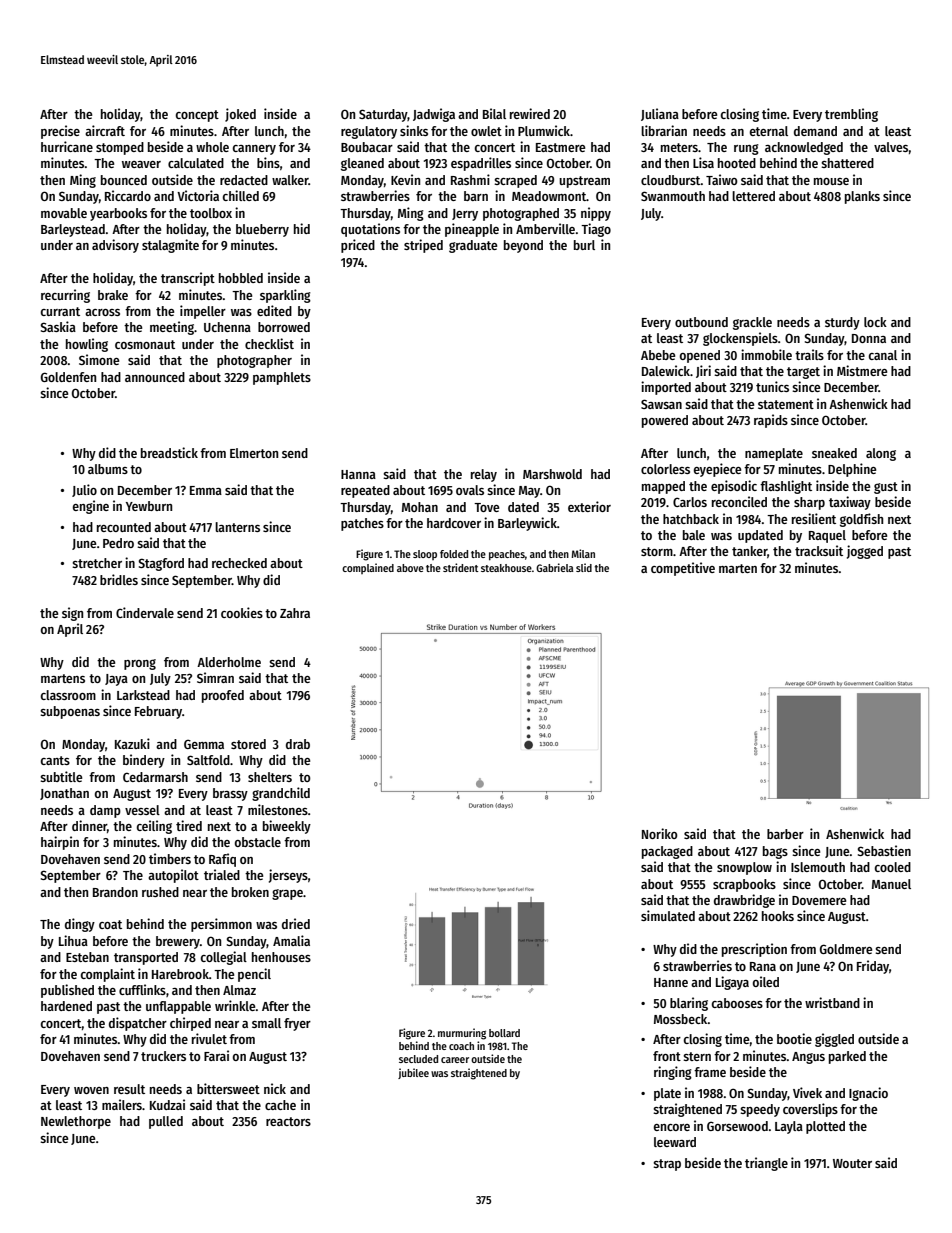 This document has width=952, height=1233. What do you see at coordinates (288, 1121) in the document?
I see `reactors` at bounding box center [288, 1121].
